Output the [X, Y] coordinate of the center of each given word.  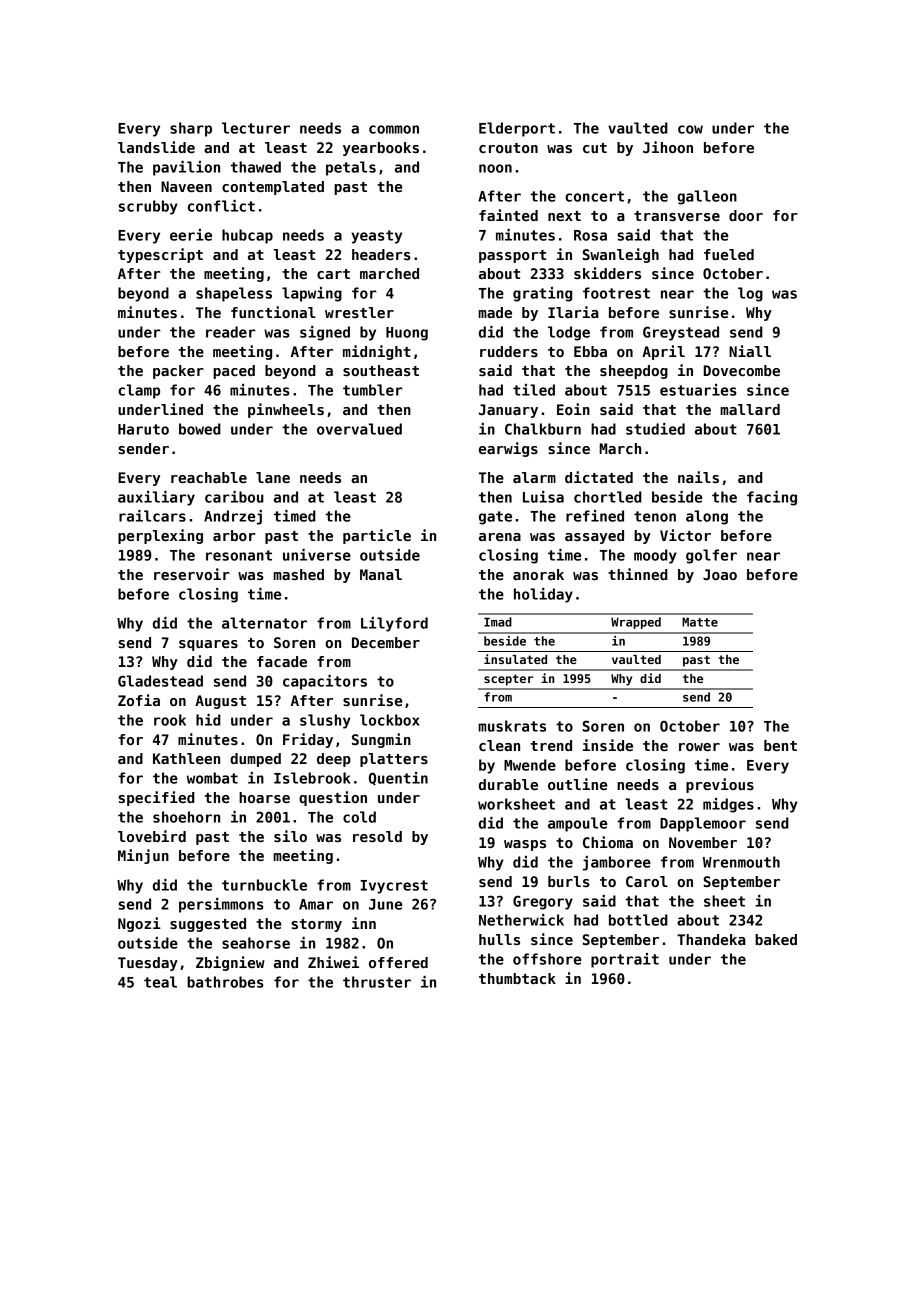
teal [160, 982]
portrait [625, 960]
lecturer [256, 128]
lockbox [390, 720]
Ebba [590, 351]
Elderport [517, 129]
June [385, 904]
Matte [700, 622]
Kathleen [186, 758]
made [495, 312]
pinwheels [286, 410]
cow [690, 129]
